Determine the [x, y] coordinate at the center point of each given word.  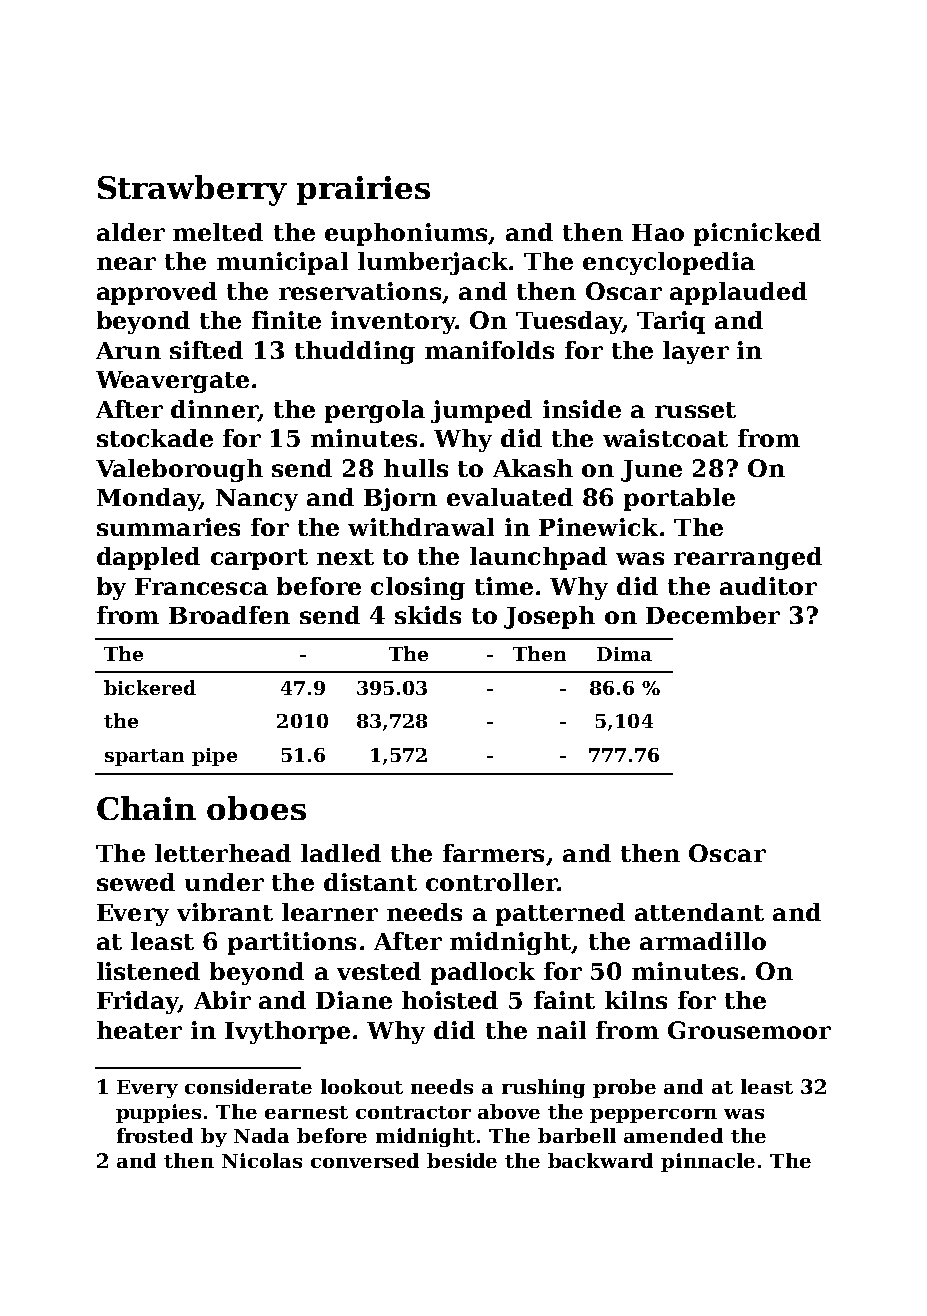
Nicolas [262, 1160]
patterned [560, 914]
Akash [533, 468]
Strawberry [192, 190]
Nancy [257, 500]
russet [695, 410]
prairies [363, 190]
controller [491, 882]
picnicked [757, 234]
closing [418, 588]
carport [259, 559]
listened [148, 971]
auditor [768, 586]
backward [600, 1160]
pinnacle [708, 1162]
